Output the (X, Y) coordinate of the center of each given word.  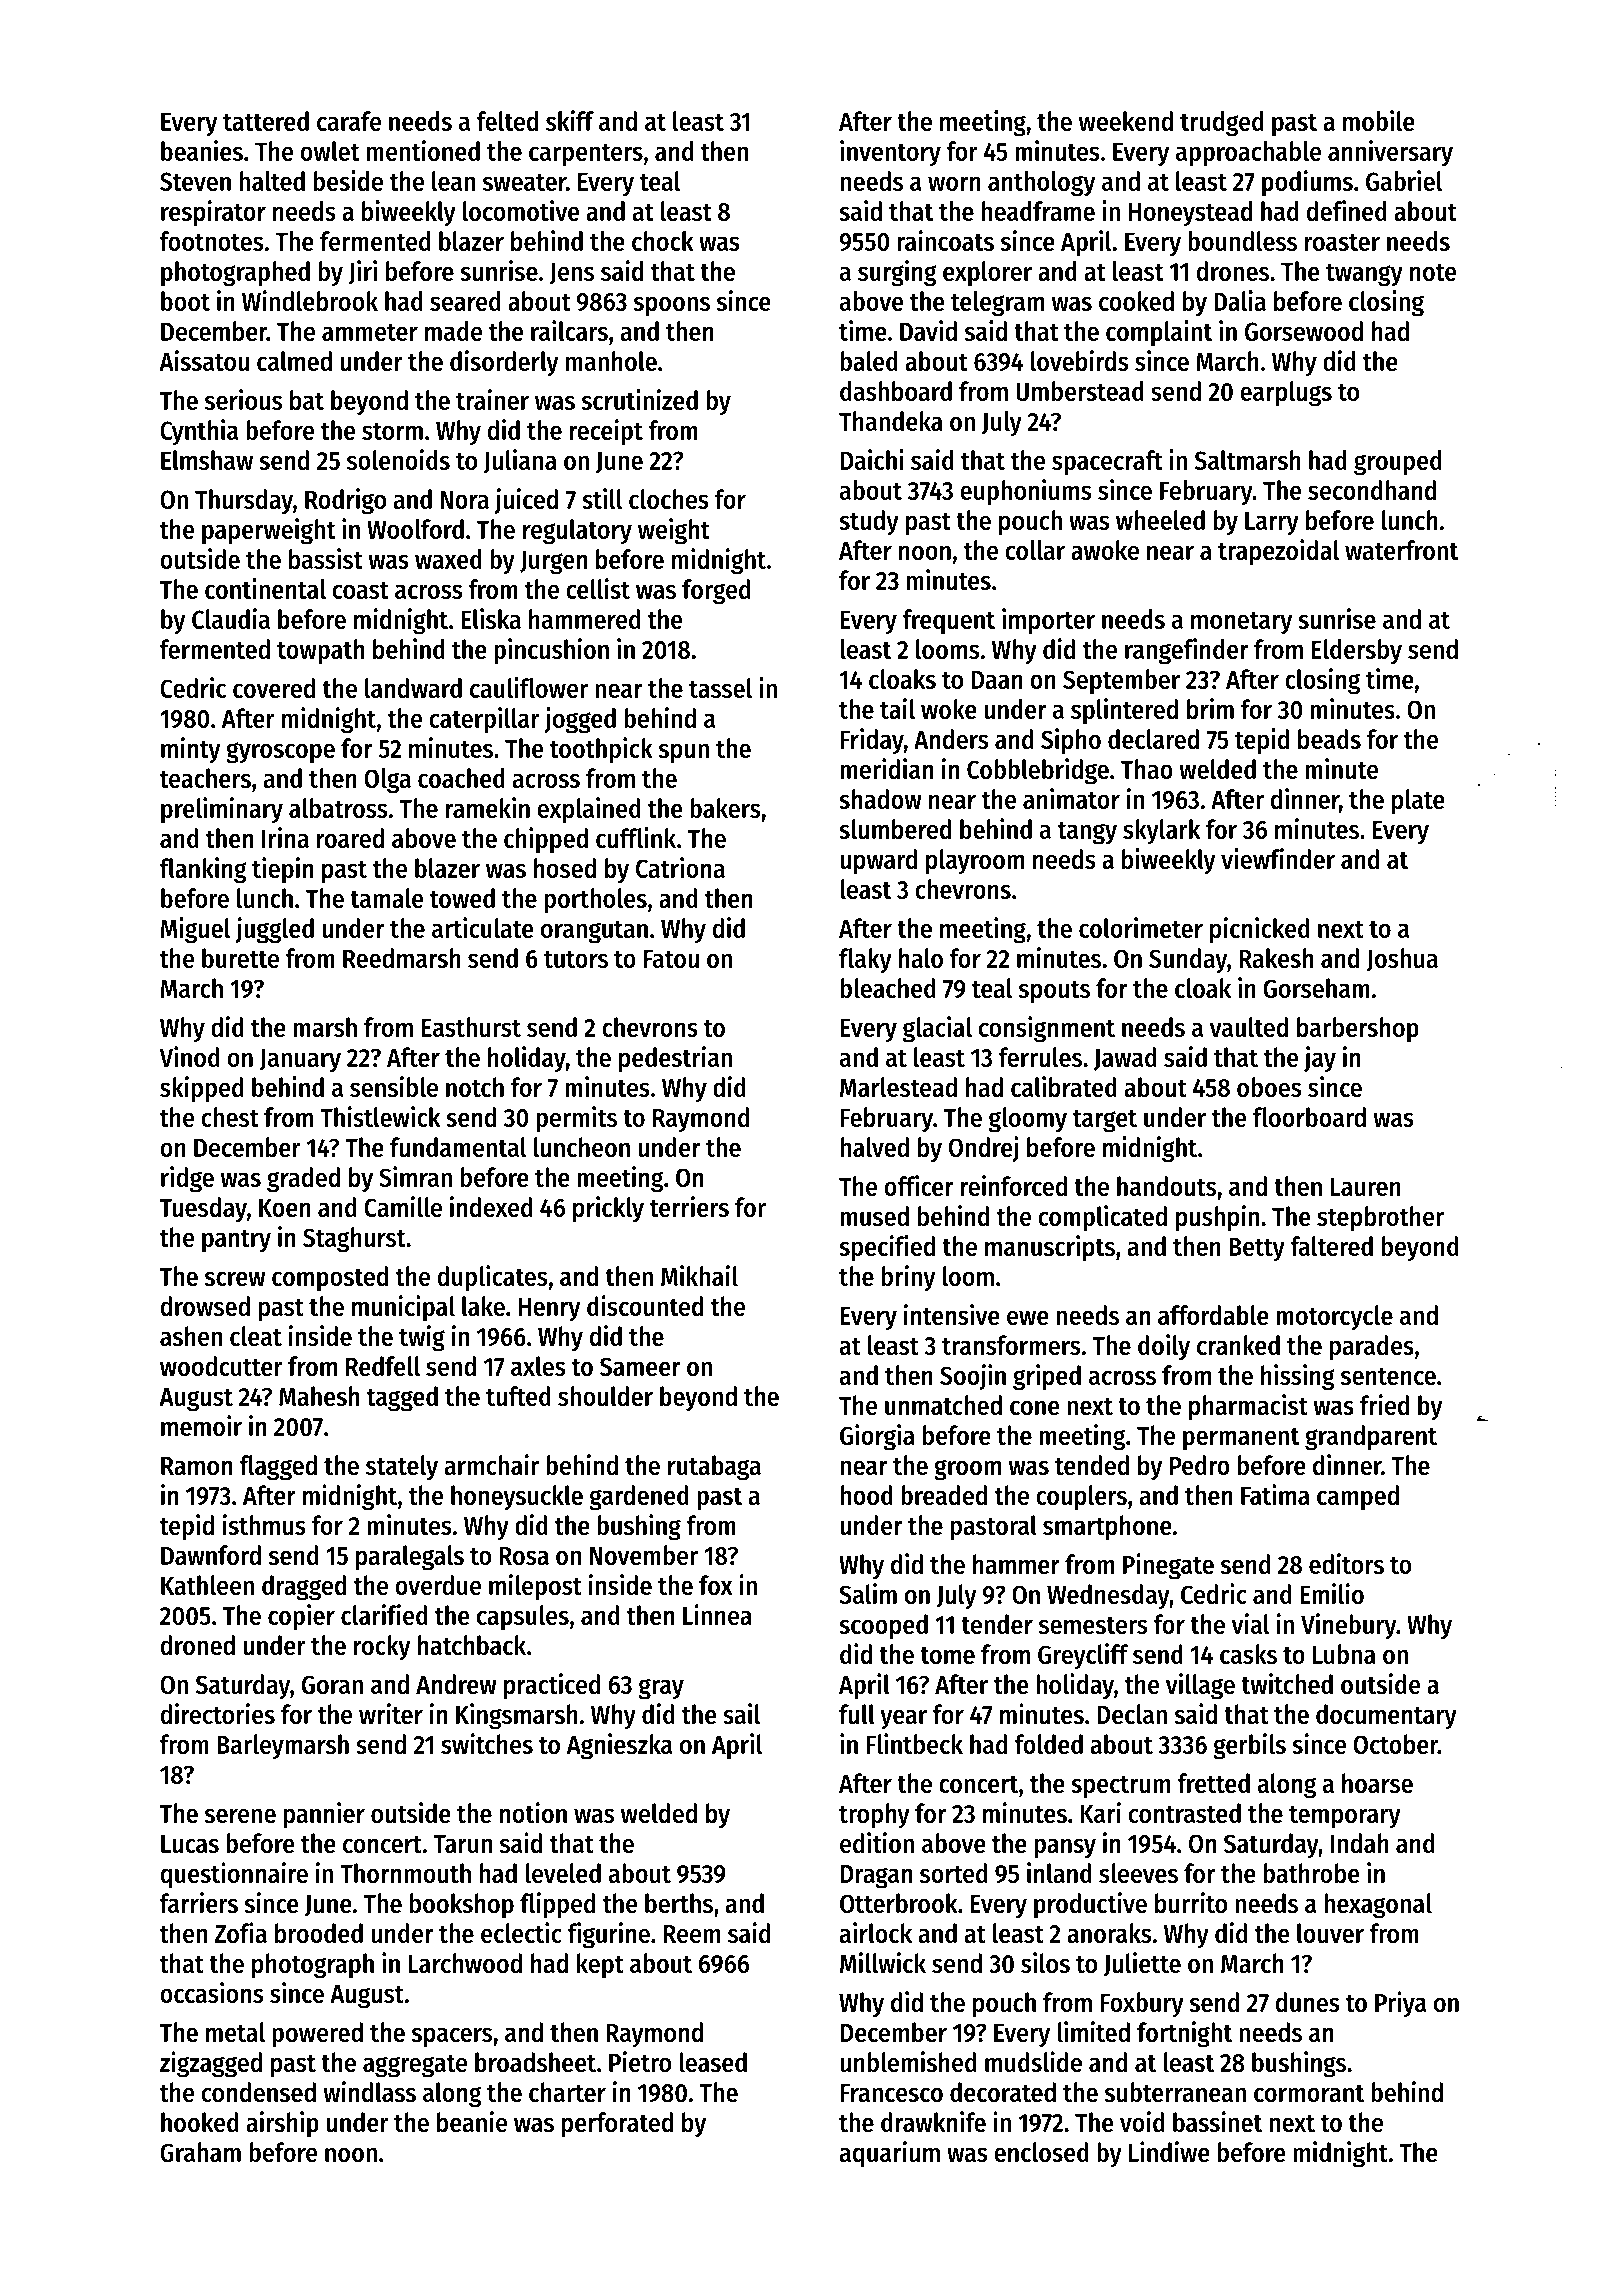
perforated (617, 2125)
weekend (1126, 121)
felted (507, 121)
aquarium (890, 2154)
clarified (384, 1614)
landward (413, 688)
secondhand (1372, 490)
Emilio (1332, 1593)
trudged (1222, 124)
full (857, 1714)
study (869, 523)
